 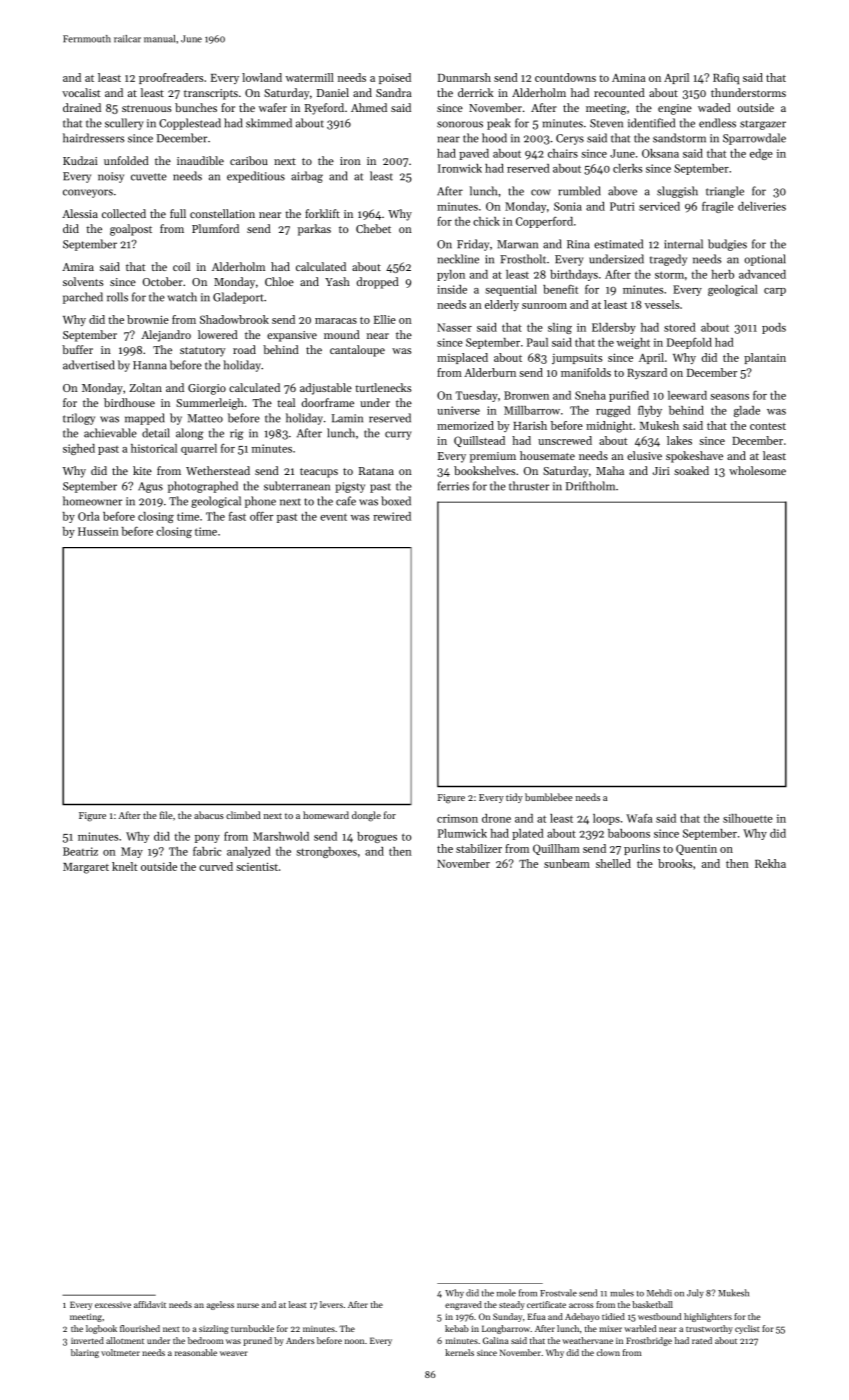 What do you see at coordinates (207, 389) in the document?
I see `Giorgio` at bounding box center [207, 389].
